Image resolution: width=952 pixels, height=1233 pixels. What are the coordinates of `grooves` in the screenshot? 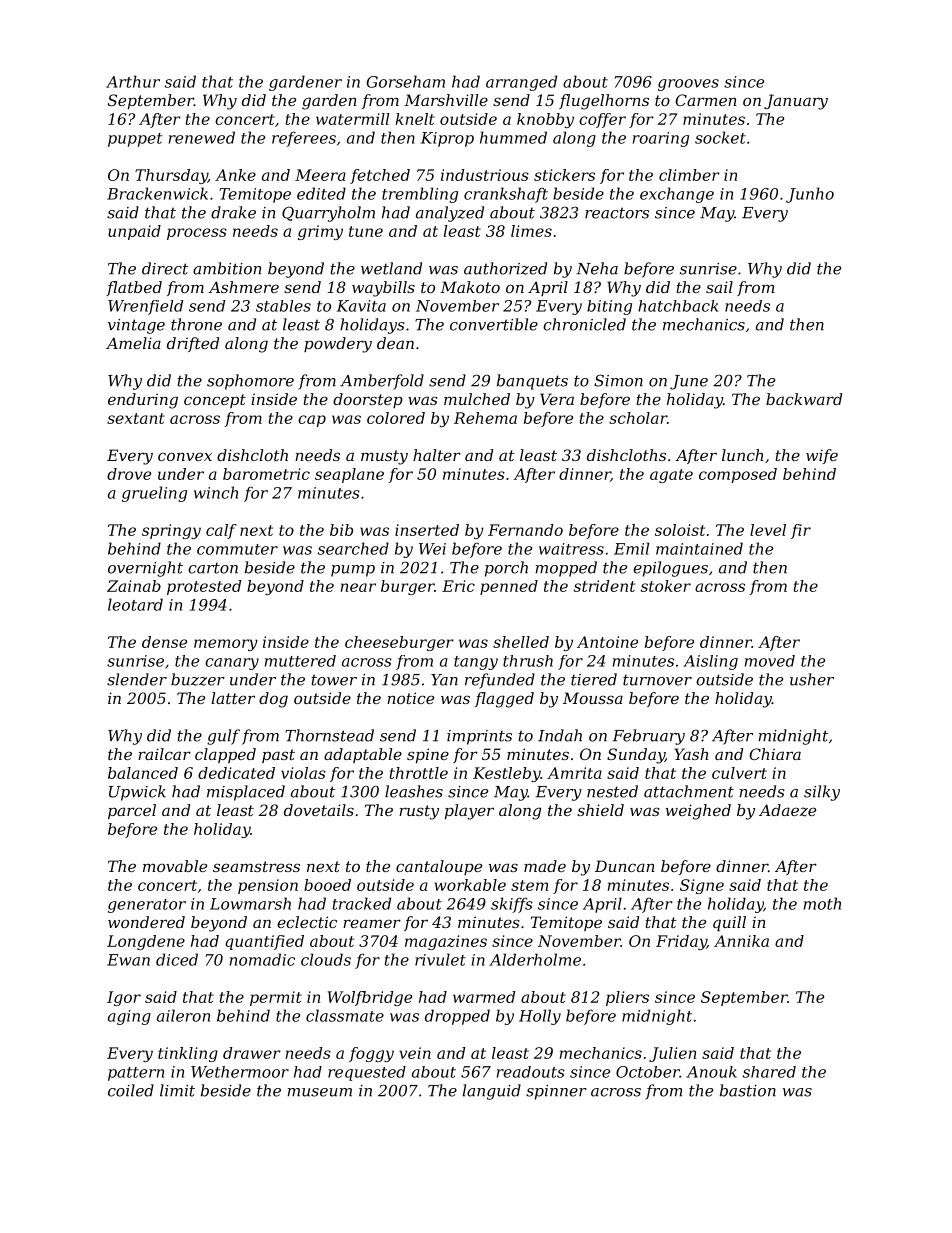 It's located at (688, 85).
